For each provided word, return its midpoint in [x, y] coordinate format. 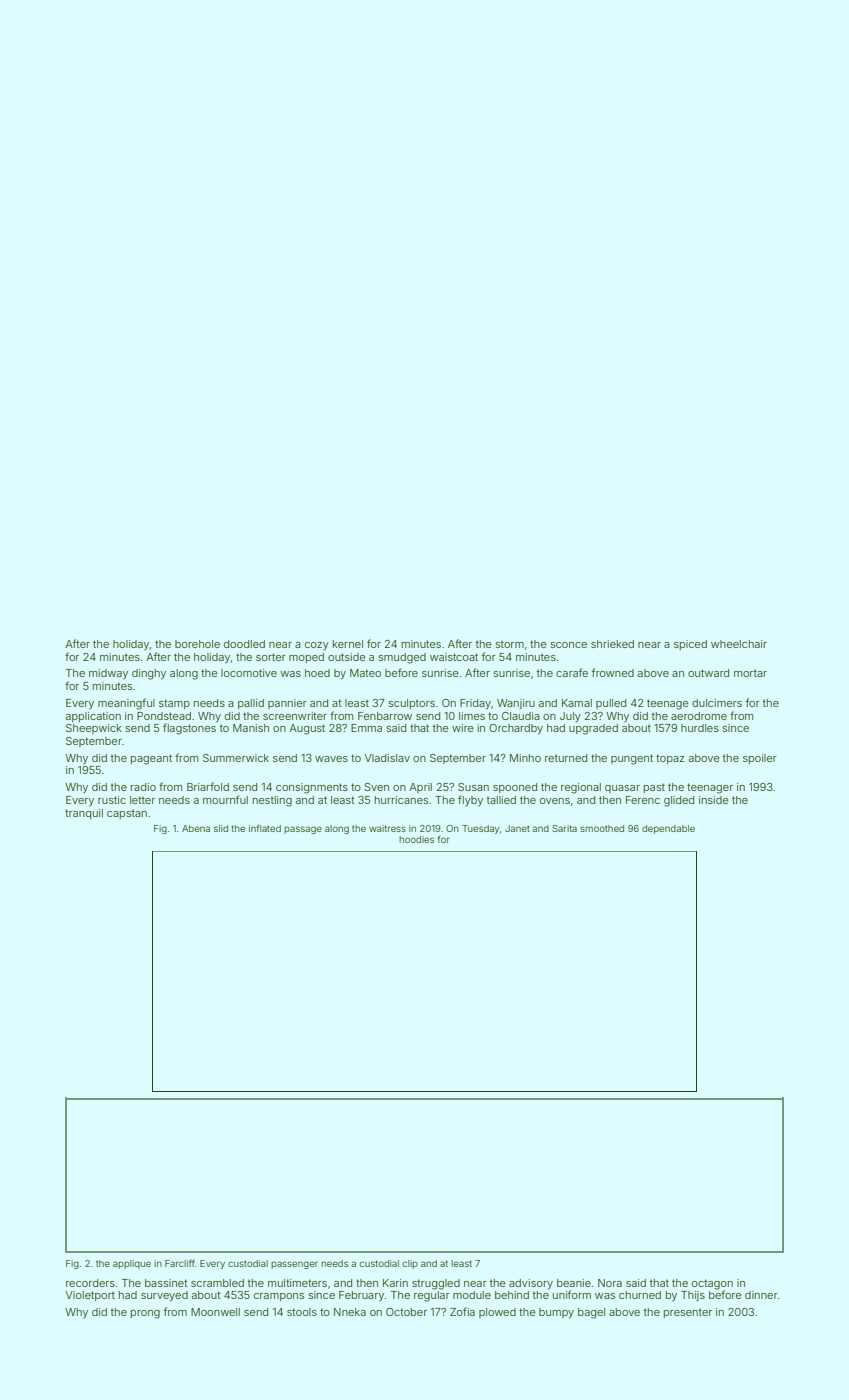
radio [143, 787]
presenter [688, 1313]
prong [145, 1314]
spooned [515, 788]
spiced [690, 645]
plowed [497, 1313]
